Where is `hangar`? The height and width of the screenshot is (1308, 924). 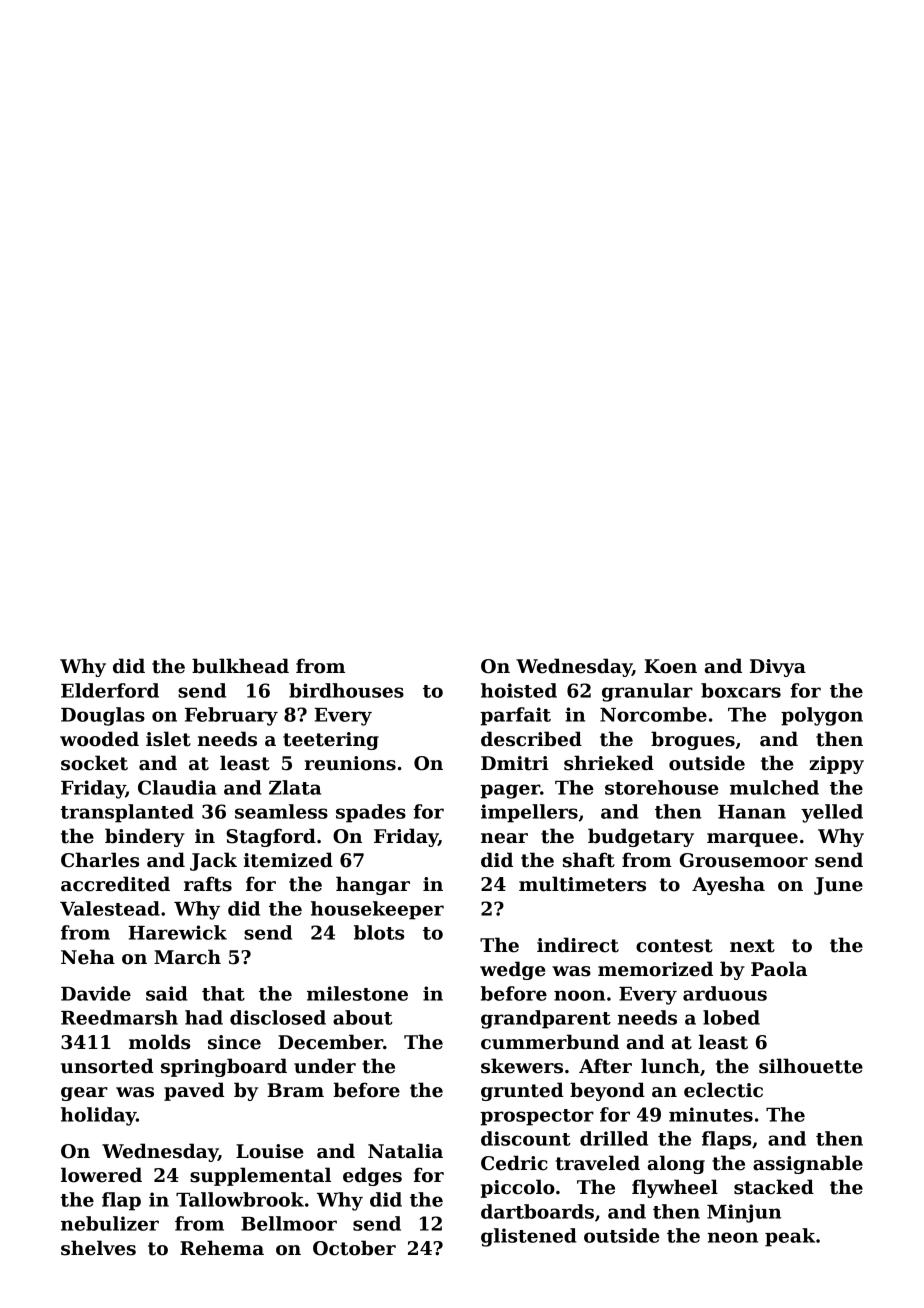 hangar is located at coordinates (373, 885).
